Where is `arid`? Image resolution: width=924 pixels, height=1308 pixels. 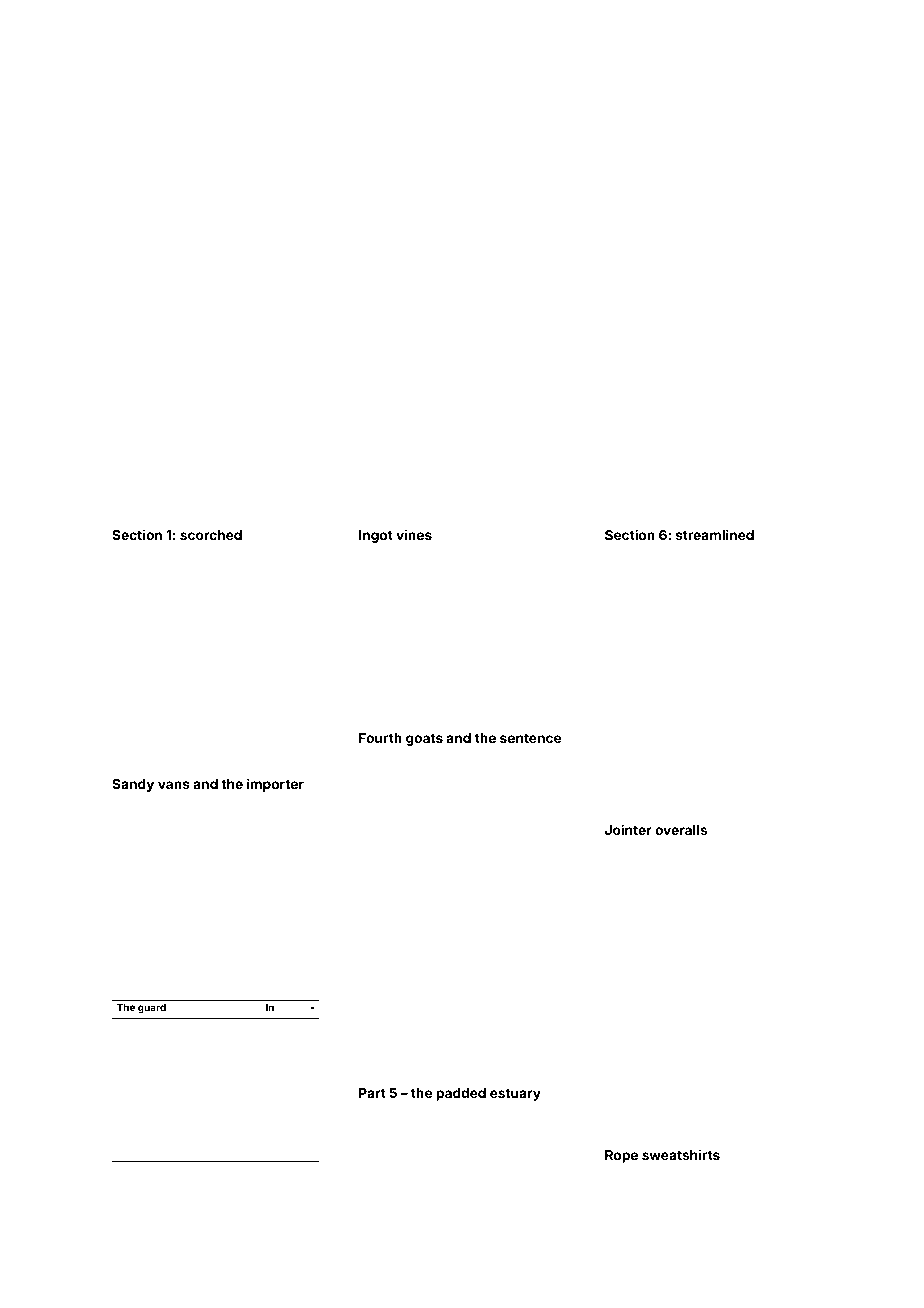 arid is located at coordinates (767, 1177).
